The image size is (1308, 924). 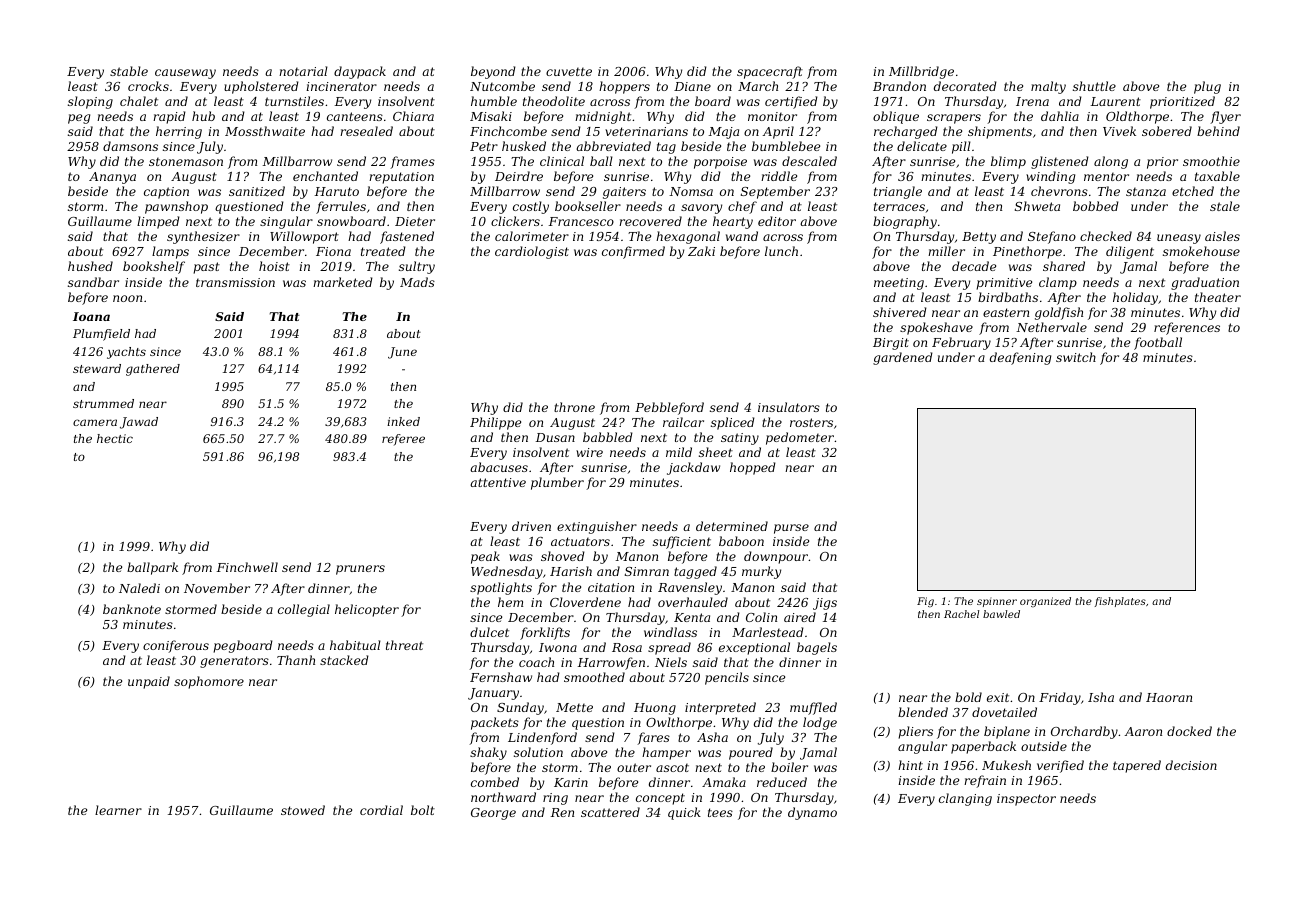 I want to click on Jawad, so click(x=139, y=423).
